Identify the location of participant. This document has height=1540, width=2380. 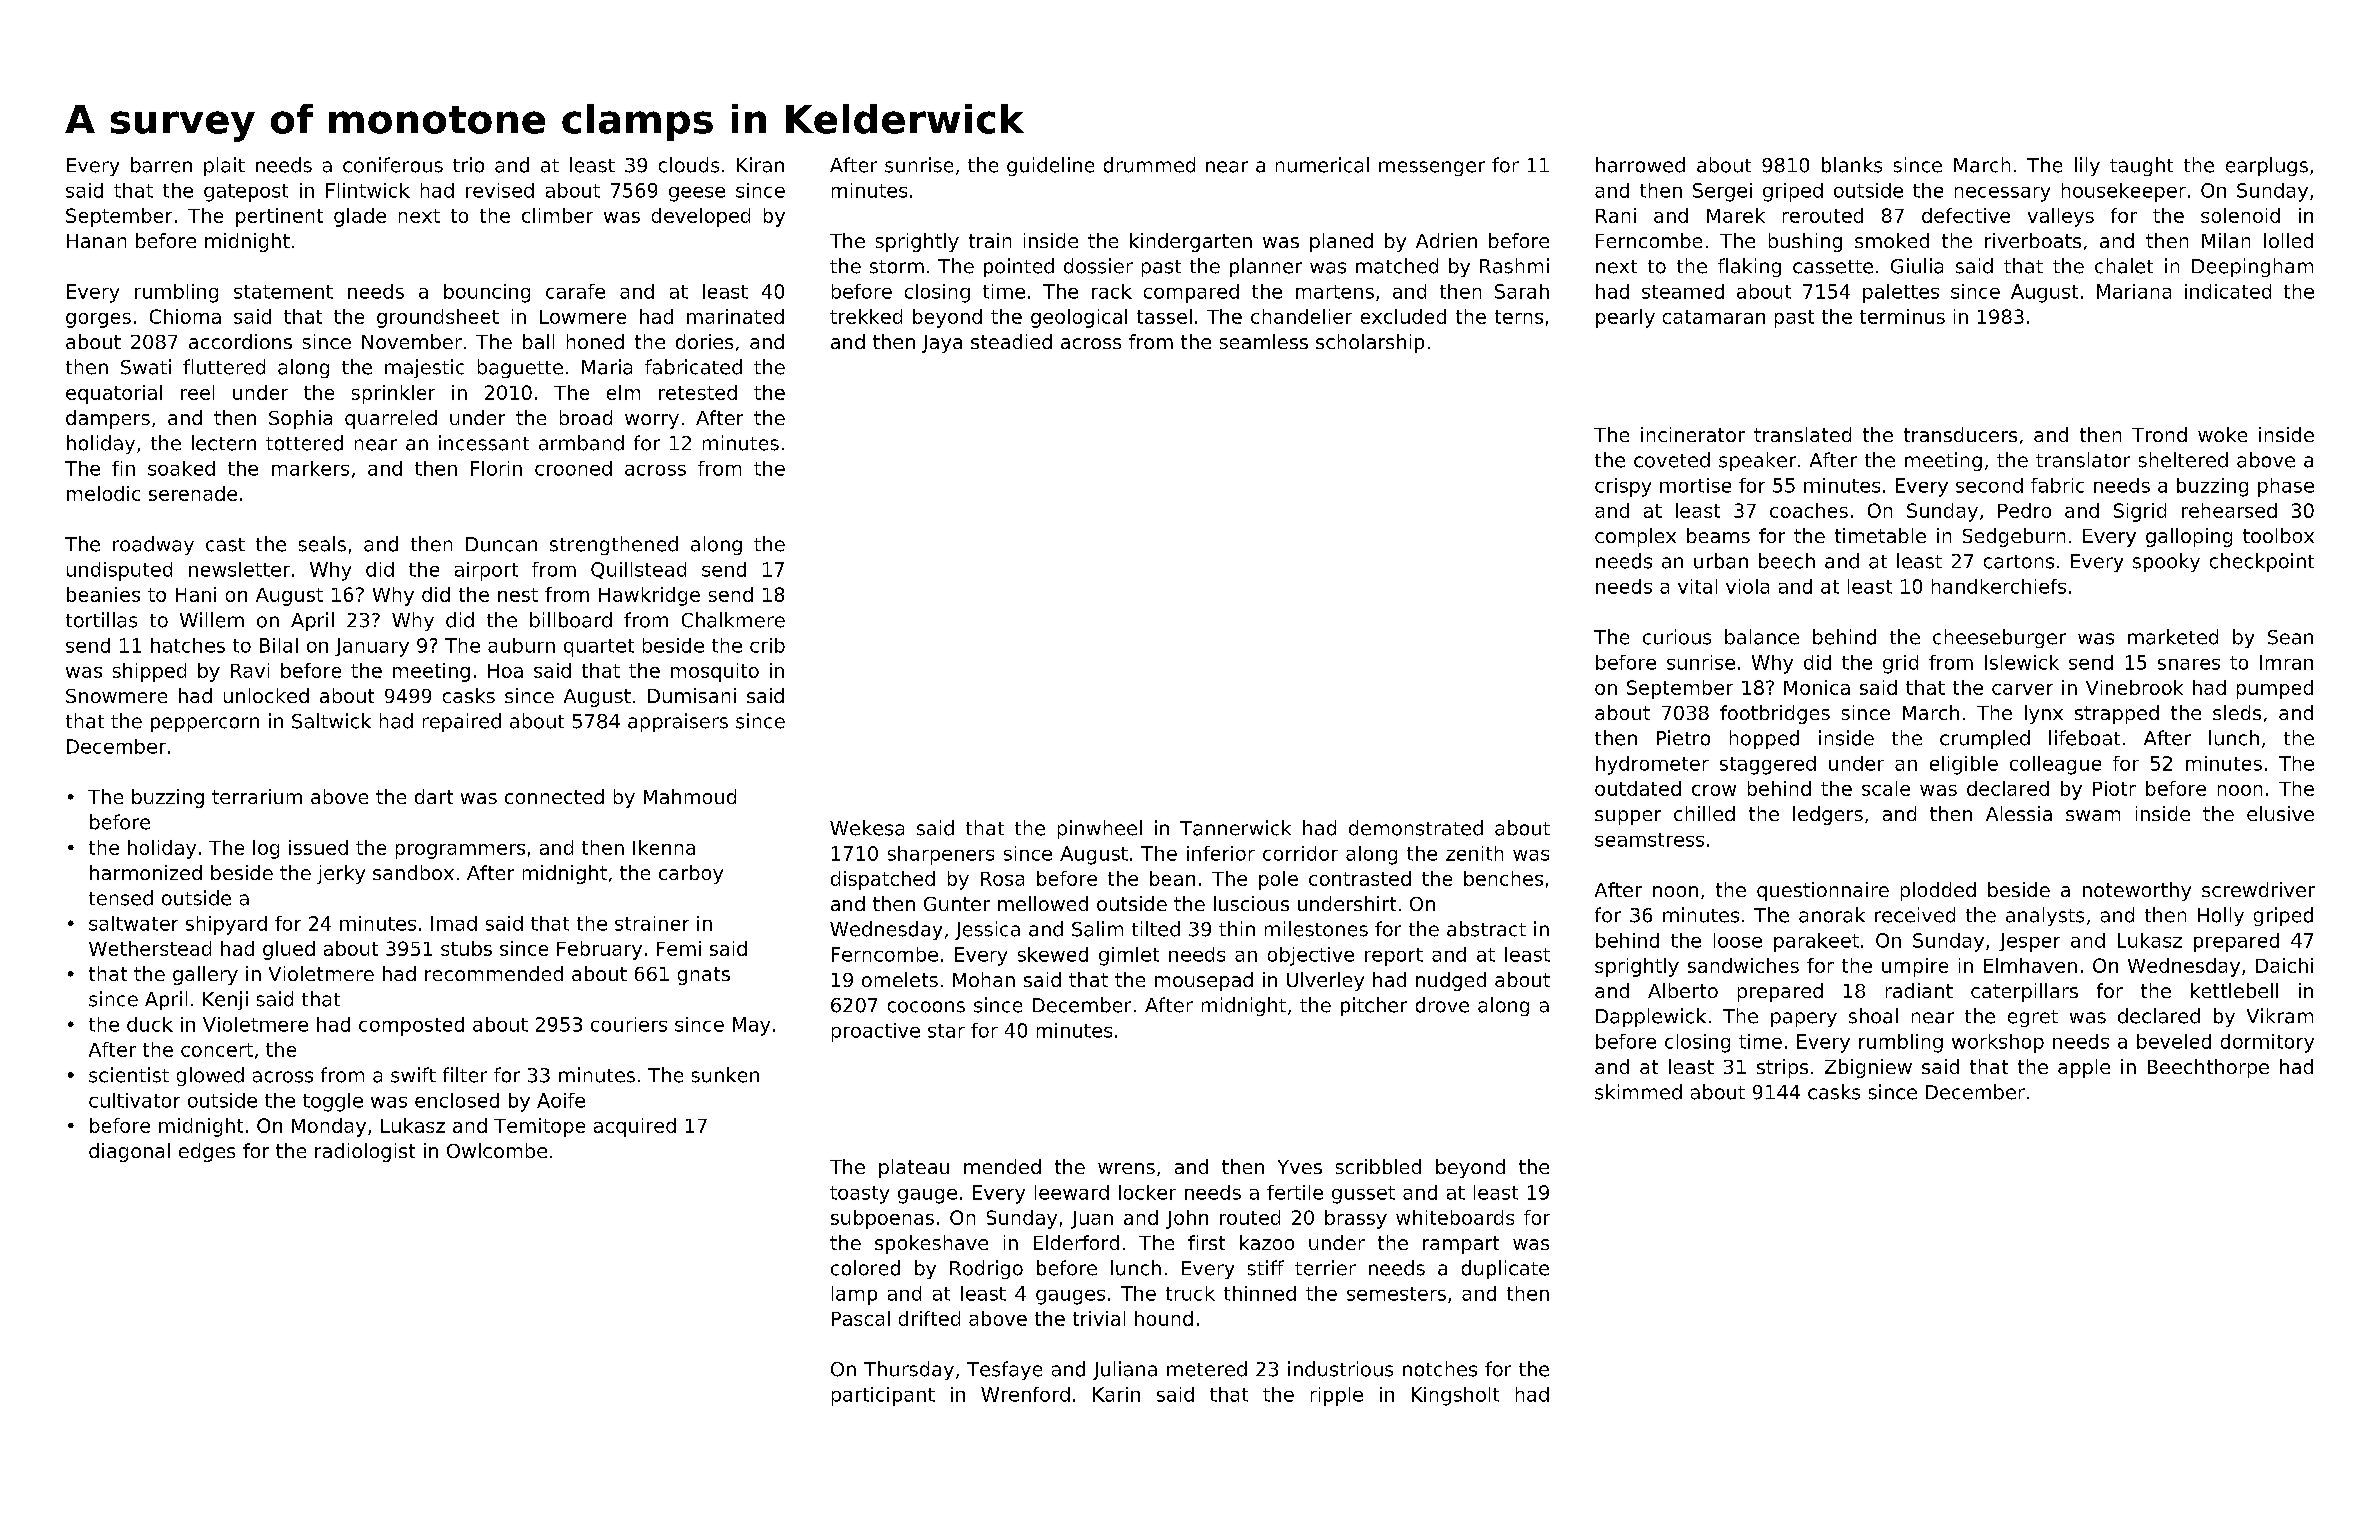
(883, 1396).
